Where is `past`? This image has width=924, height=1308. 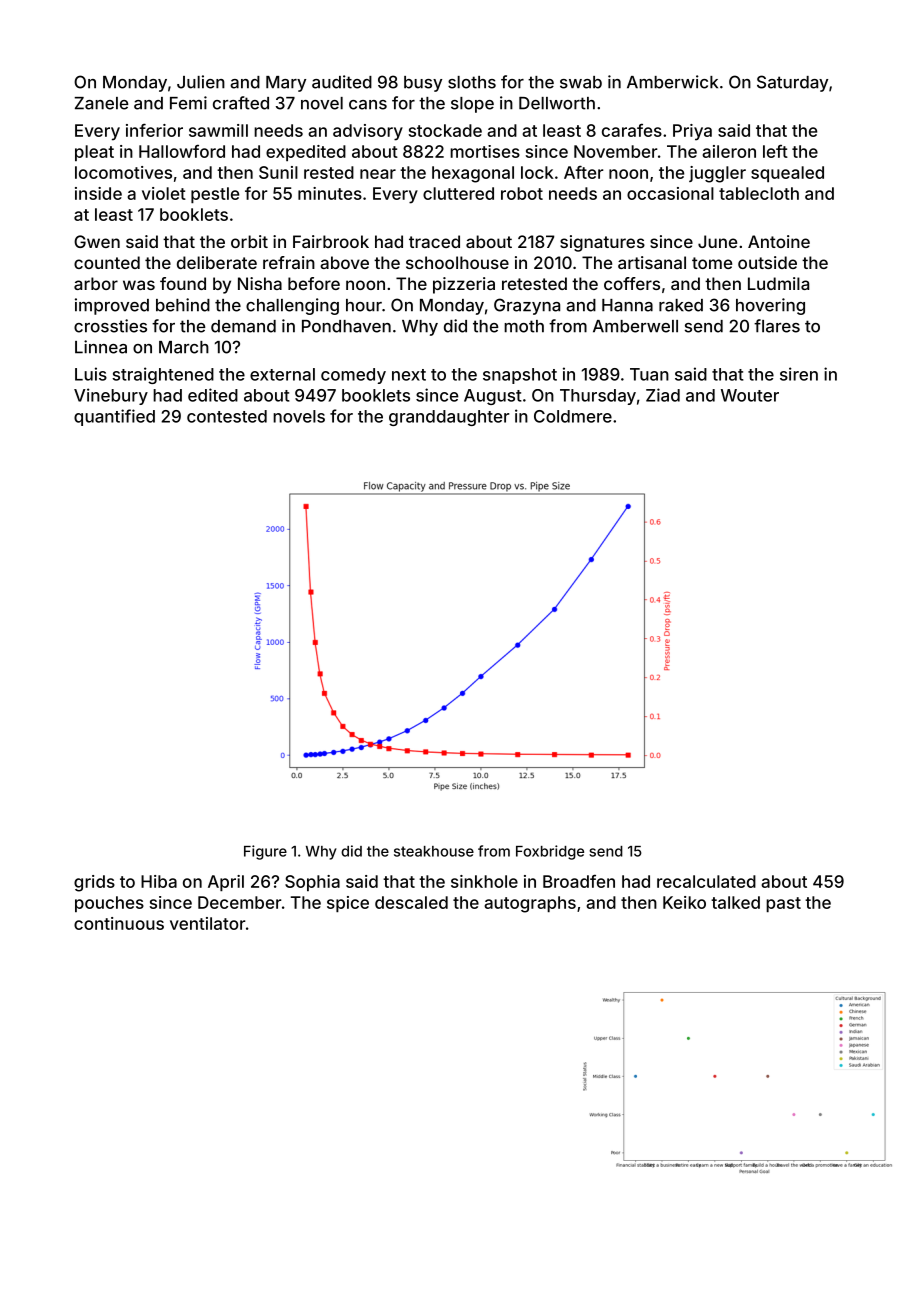
past is located at coordinates (783, 904).
